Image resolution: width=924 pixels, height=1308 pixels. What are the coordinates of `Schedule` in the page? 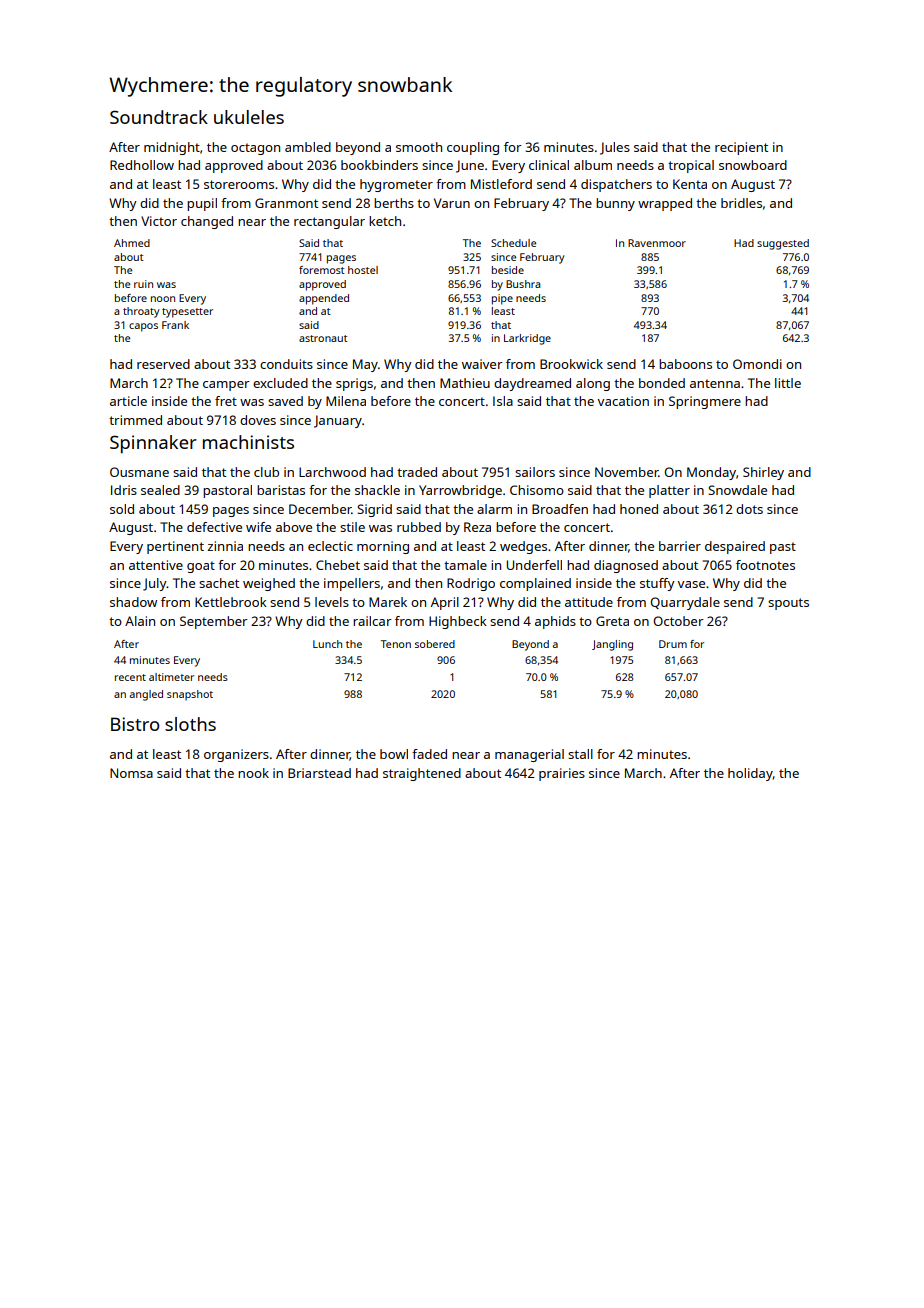 It's located at (513, 243).
